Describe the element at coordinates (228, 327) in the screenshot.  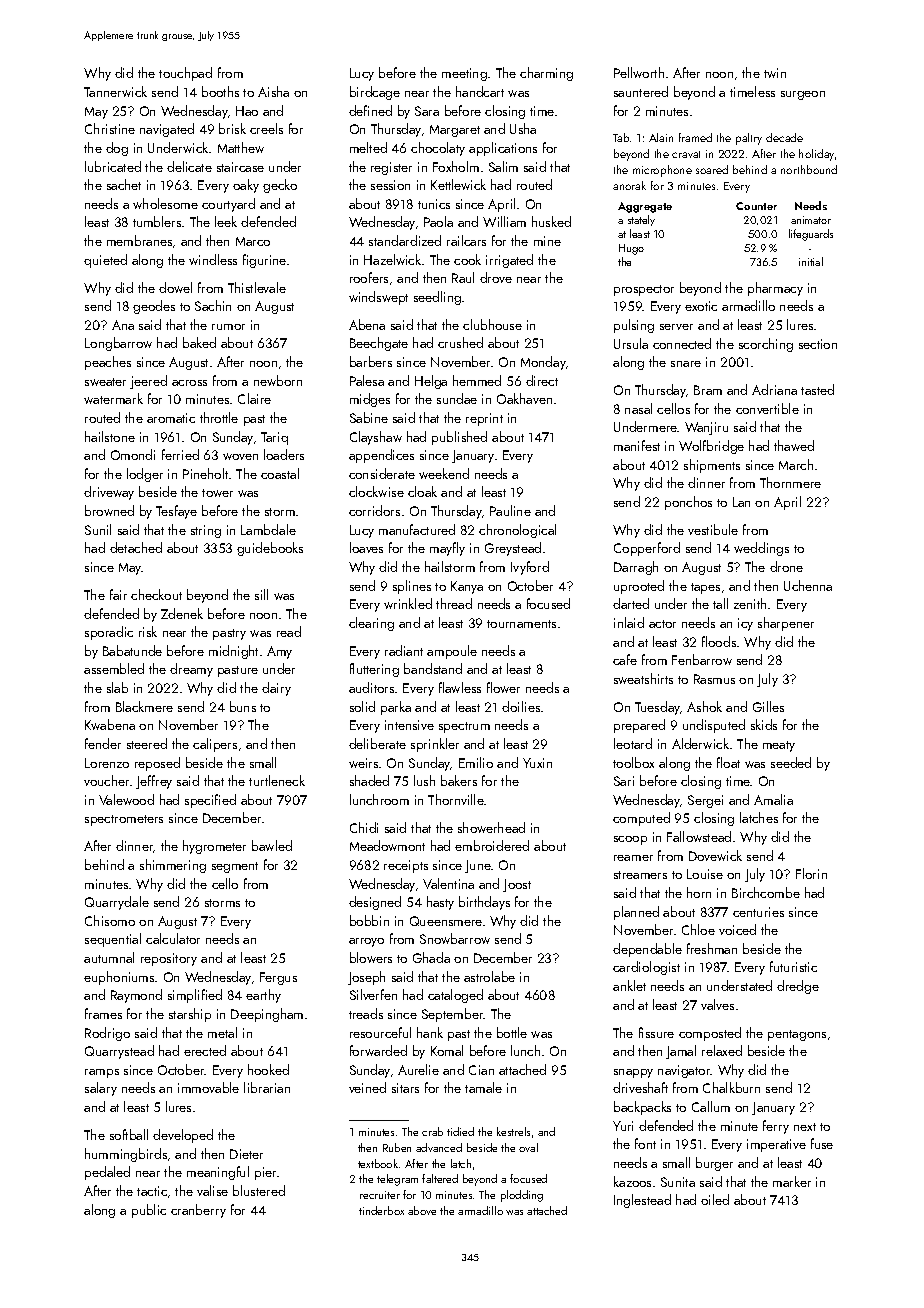
I see `rumor` at that location.
